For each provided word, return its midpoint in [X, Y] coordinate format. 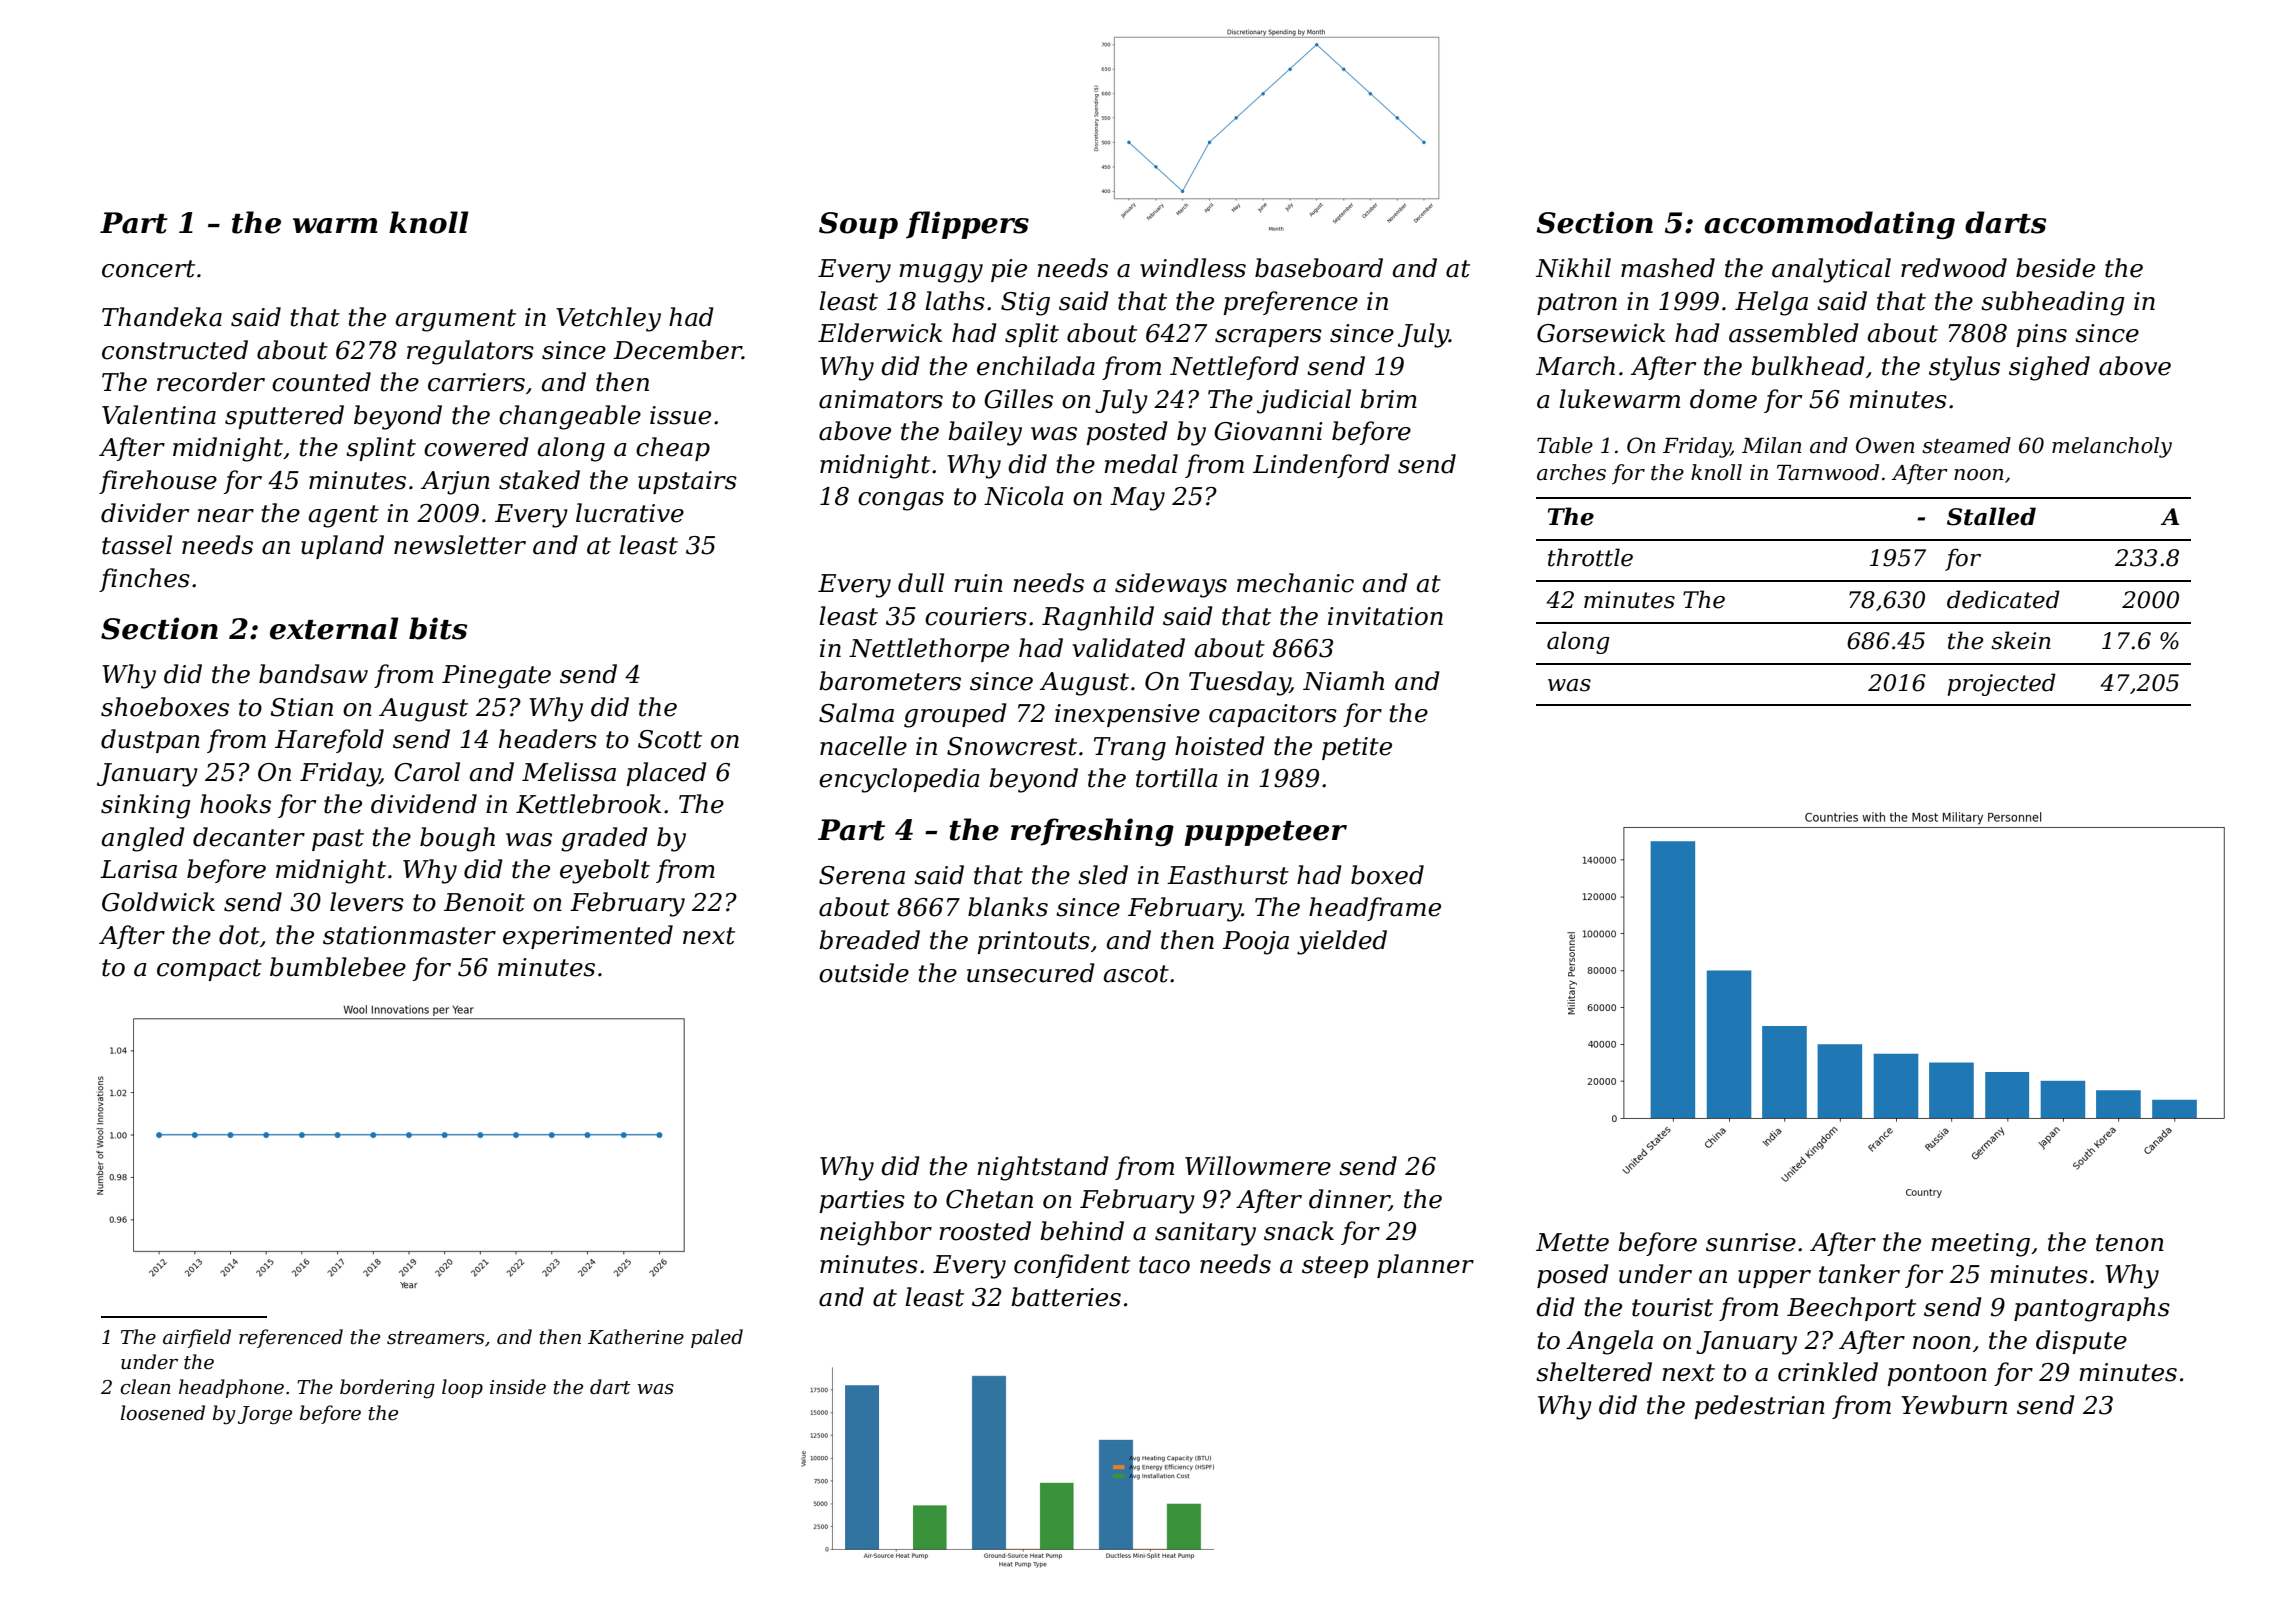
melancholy [2112, 447]
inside [518, 1387]
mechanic [1295, 583]
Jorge [265, 1415]
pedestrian [1759, 1407]
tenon [2130, 1243]
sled [1103, 875]
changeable [570, 417]
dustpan [150, 741]
